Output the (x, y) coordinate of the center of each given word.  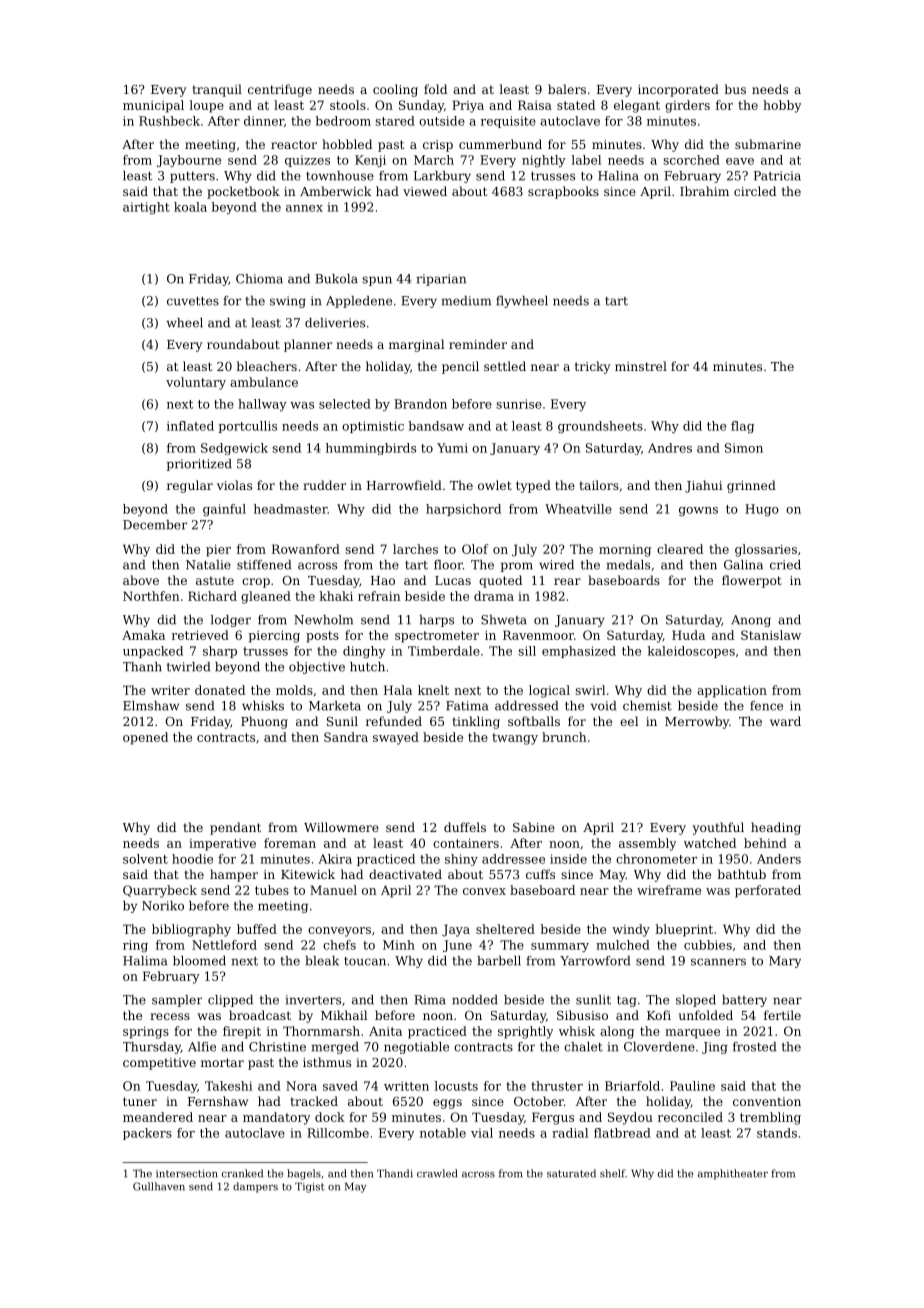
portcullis (247, 427)
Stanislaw (771, 635)
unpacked (153, 652)
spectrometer (437, 637)
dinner (264, 121)
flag (742, 427)
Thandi (395, 1173)
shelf (612, 1173)
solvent (145, 859)
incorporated (678, 90)
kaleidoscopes (691, 652)
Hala (398, 690)
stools (348, 105)
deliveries (335, 323)
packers (147, 1134)
